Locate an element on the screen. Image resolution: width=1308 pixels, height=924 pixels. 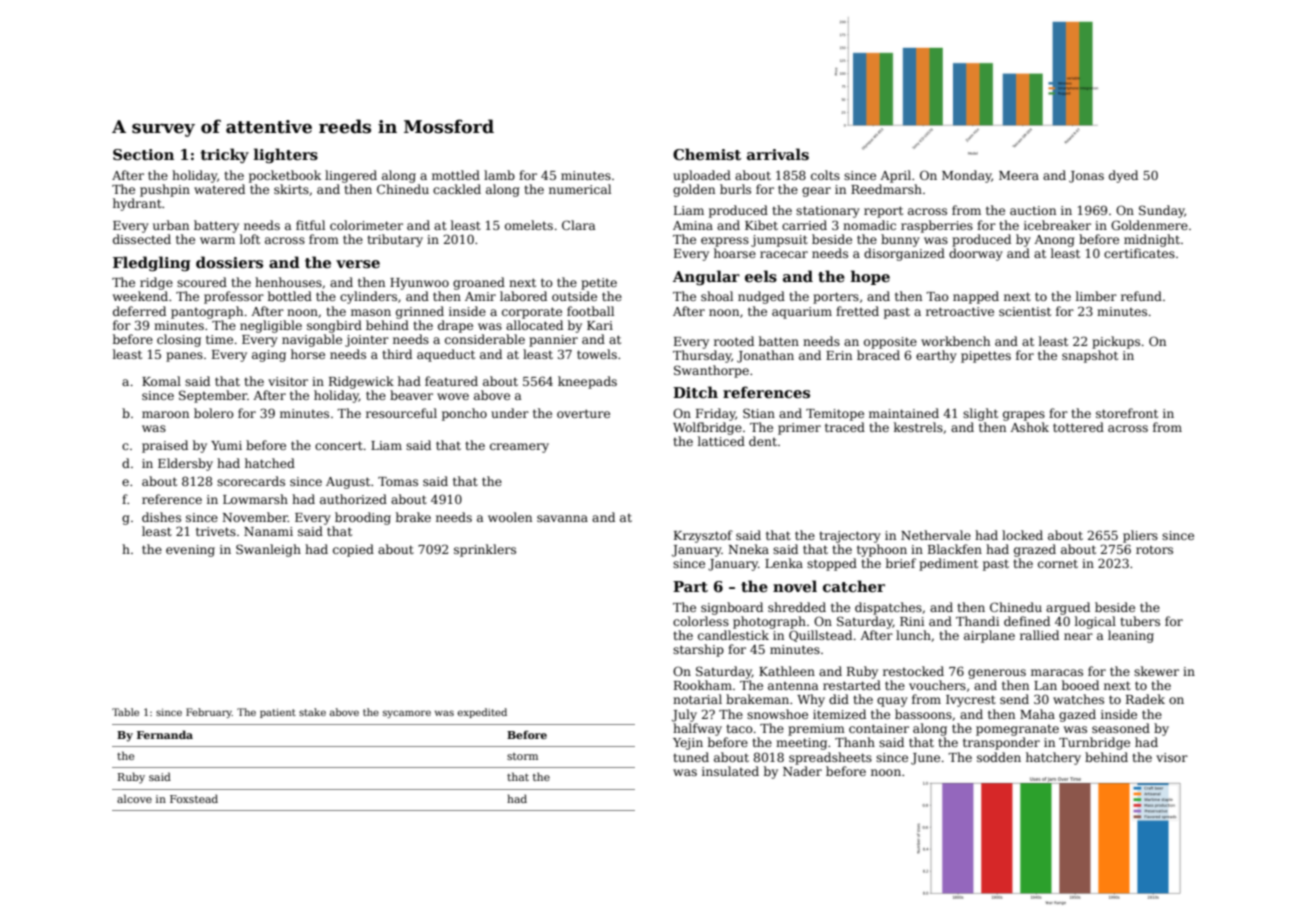
Foxstead is located at coordinates (194, 798).
